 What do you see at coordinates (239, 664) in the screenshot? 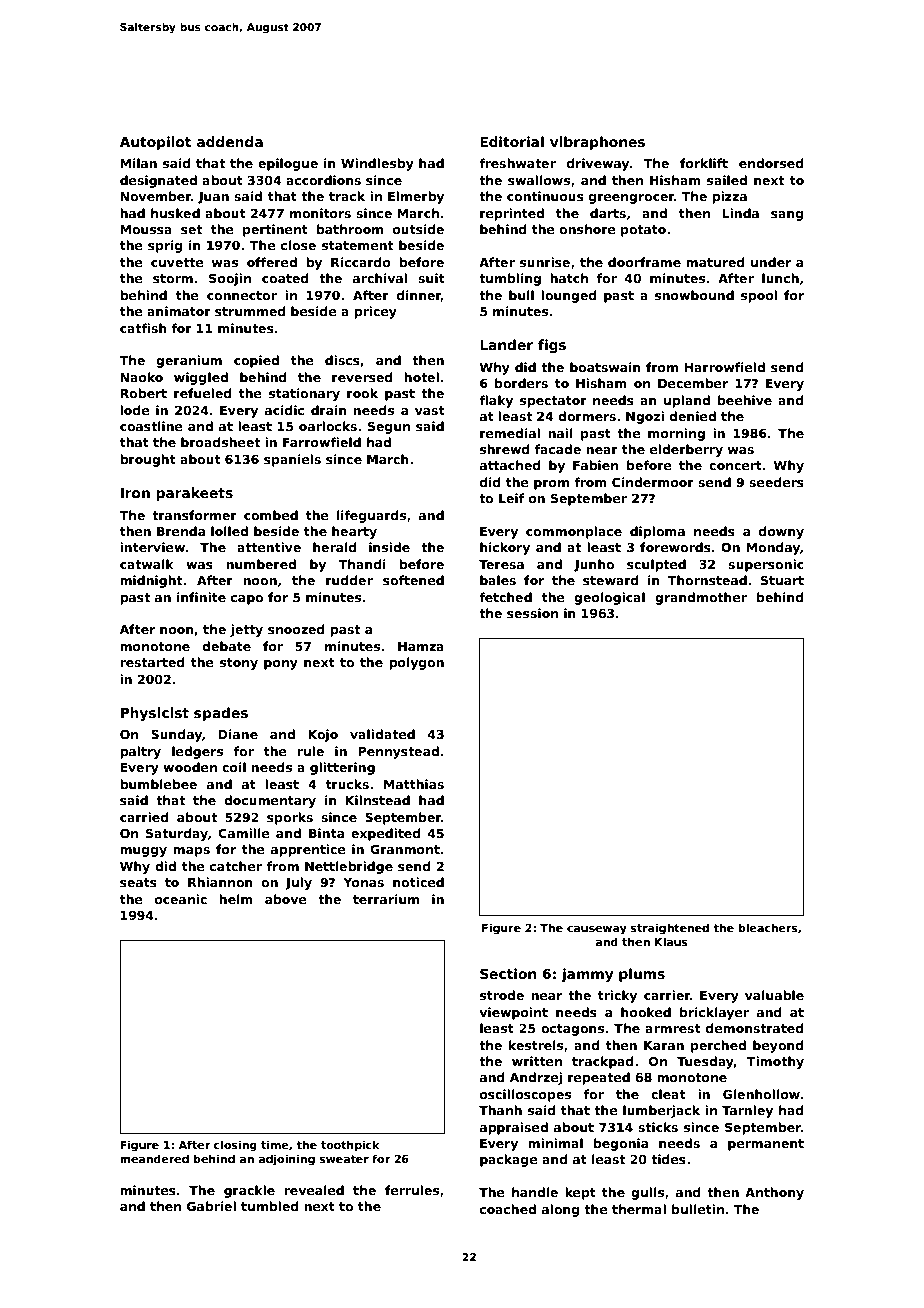
I see `stony` at bounding box center [239, 664].
